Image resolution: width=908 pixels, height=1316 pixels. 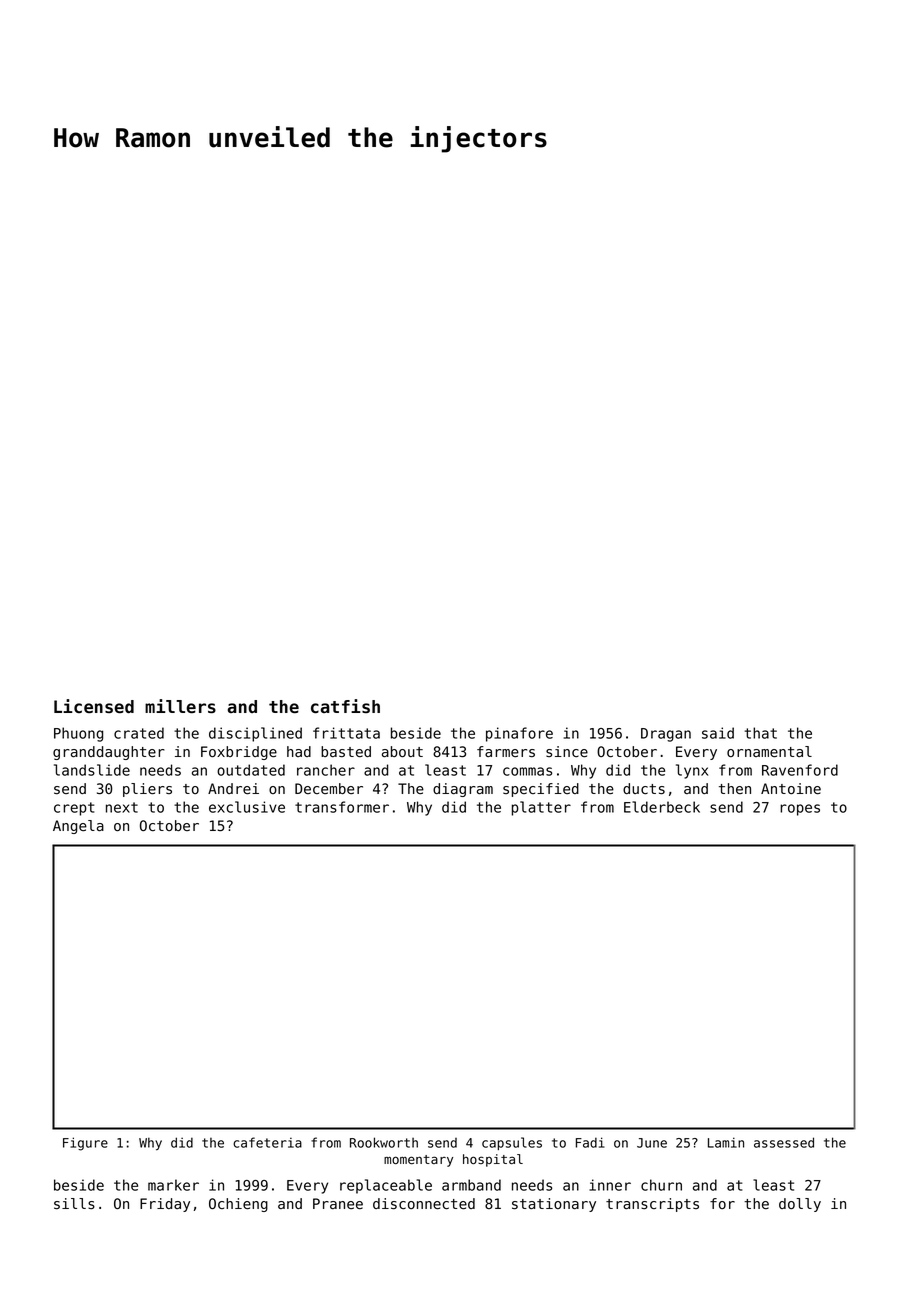 I want to click on cafeteria, so click(x=267, y=1142).
